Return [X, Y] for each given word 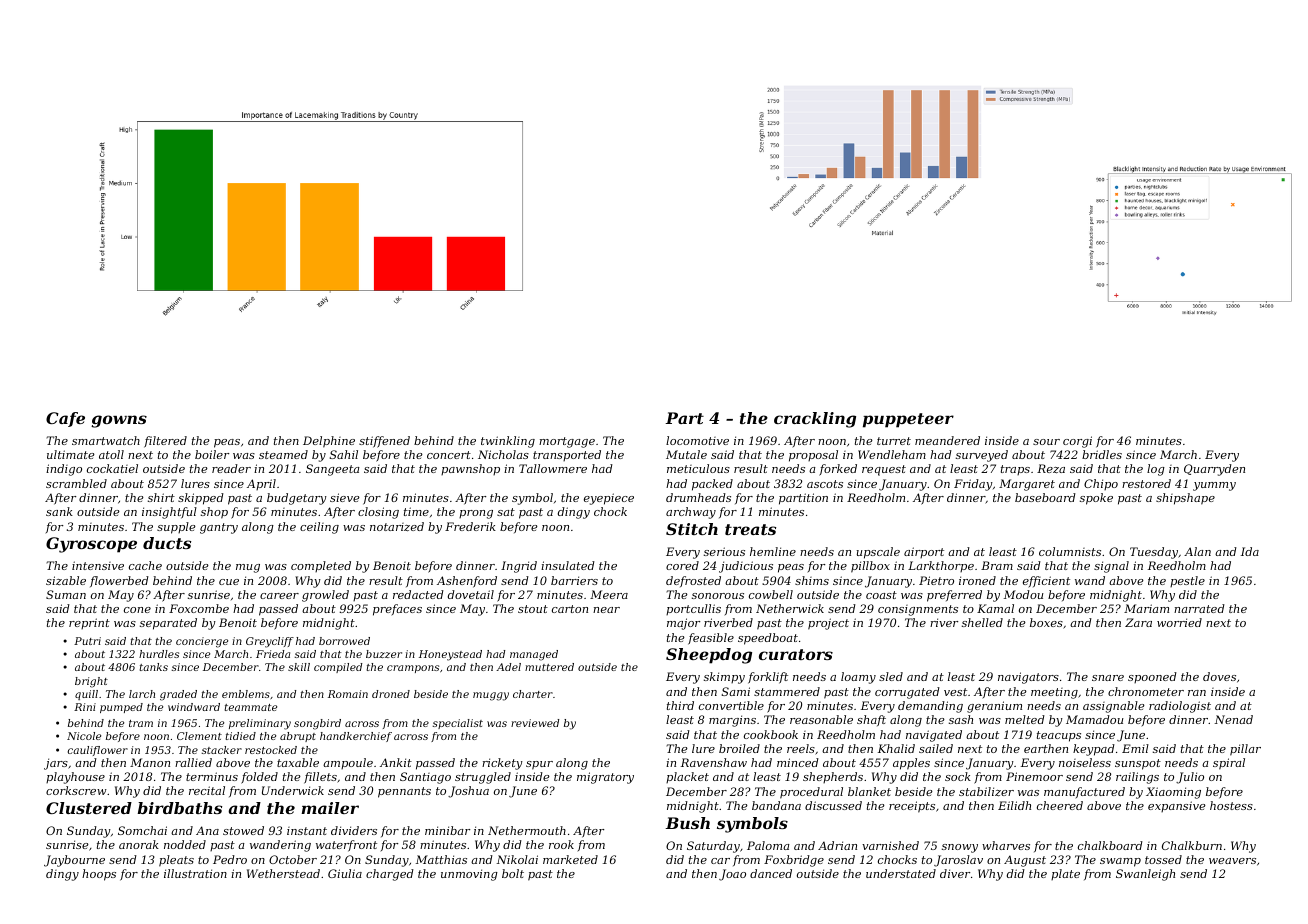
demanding [930, 707]
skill [299, 667]
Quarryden [1214, 470]
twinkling [508, 442]
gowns [119, 421]
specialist [458, 724]
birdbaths [180, 808]
